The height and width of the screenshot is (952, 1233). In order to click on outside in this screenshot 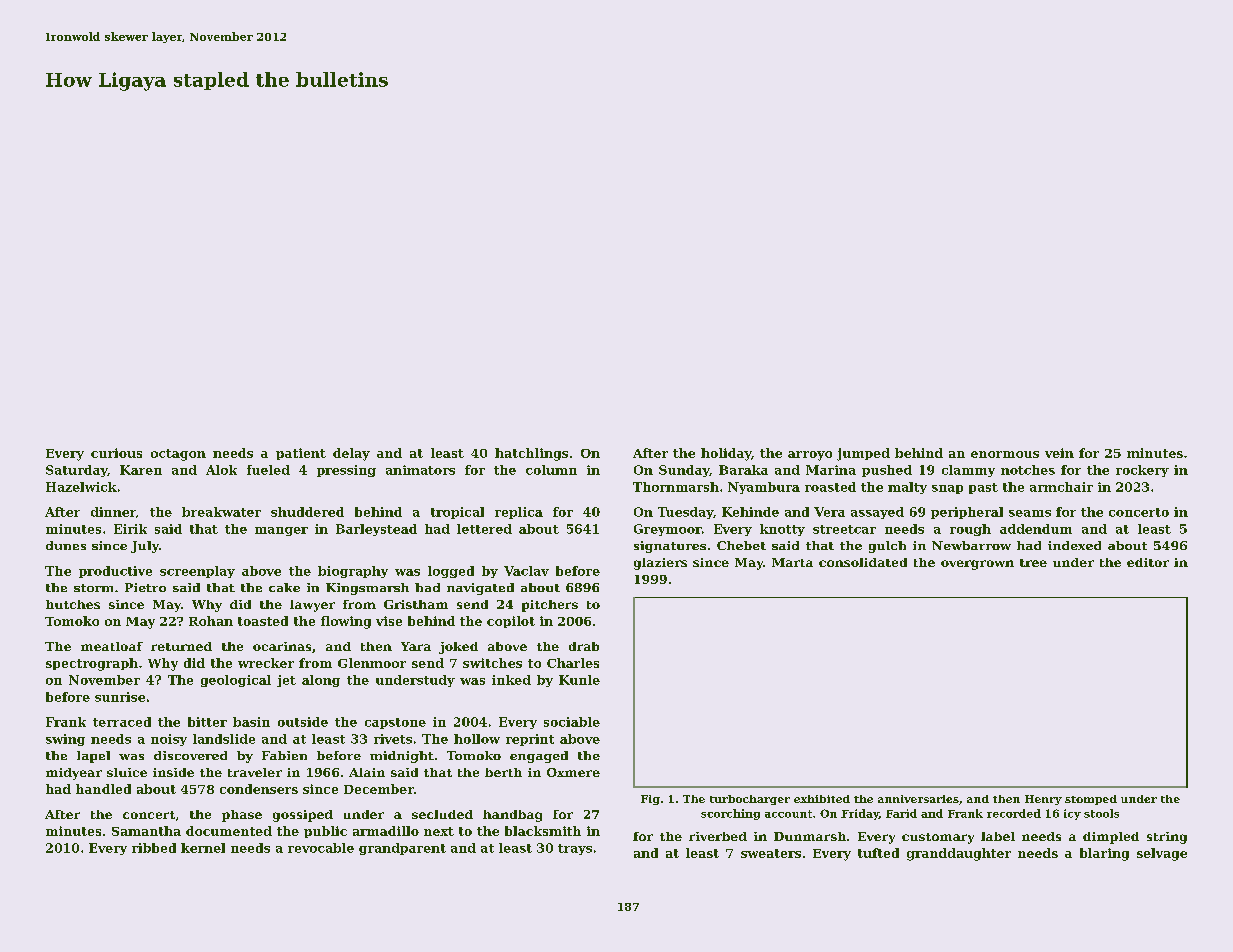, I will do `click(303, 722)`.
